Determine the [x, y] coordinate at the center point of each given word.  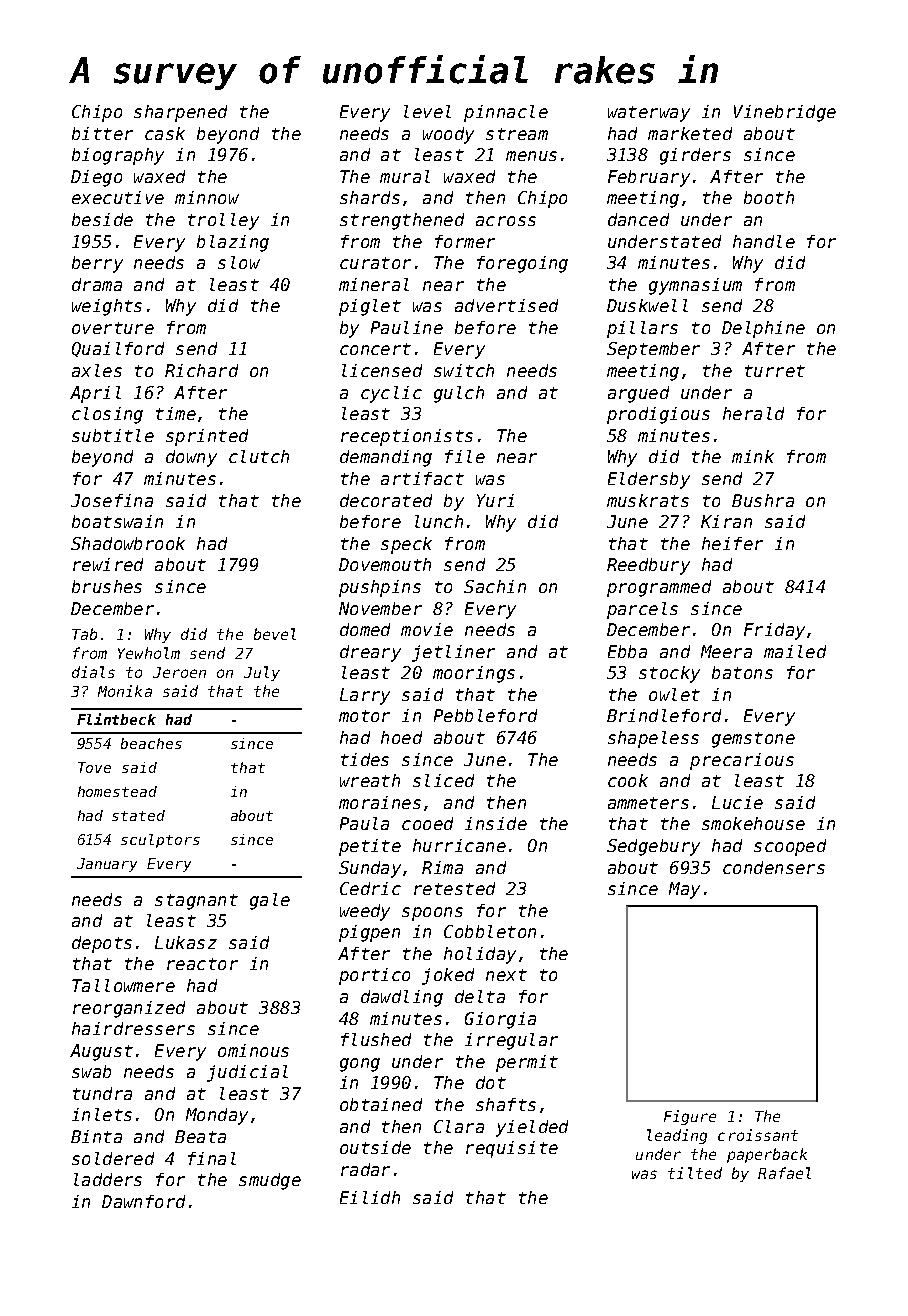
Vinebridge [785, 113]
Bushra [763, 500]
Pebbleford [485, 715]
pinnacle [506, 113]
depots [102, 944]
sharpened [180, 113]
